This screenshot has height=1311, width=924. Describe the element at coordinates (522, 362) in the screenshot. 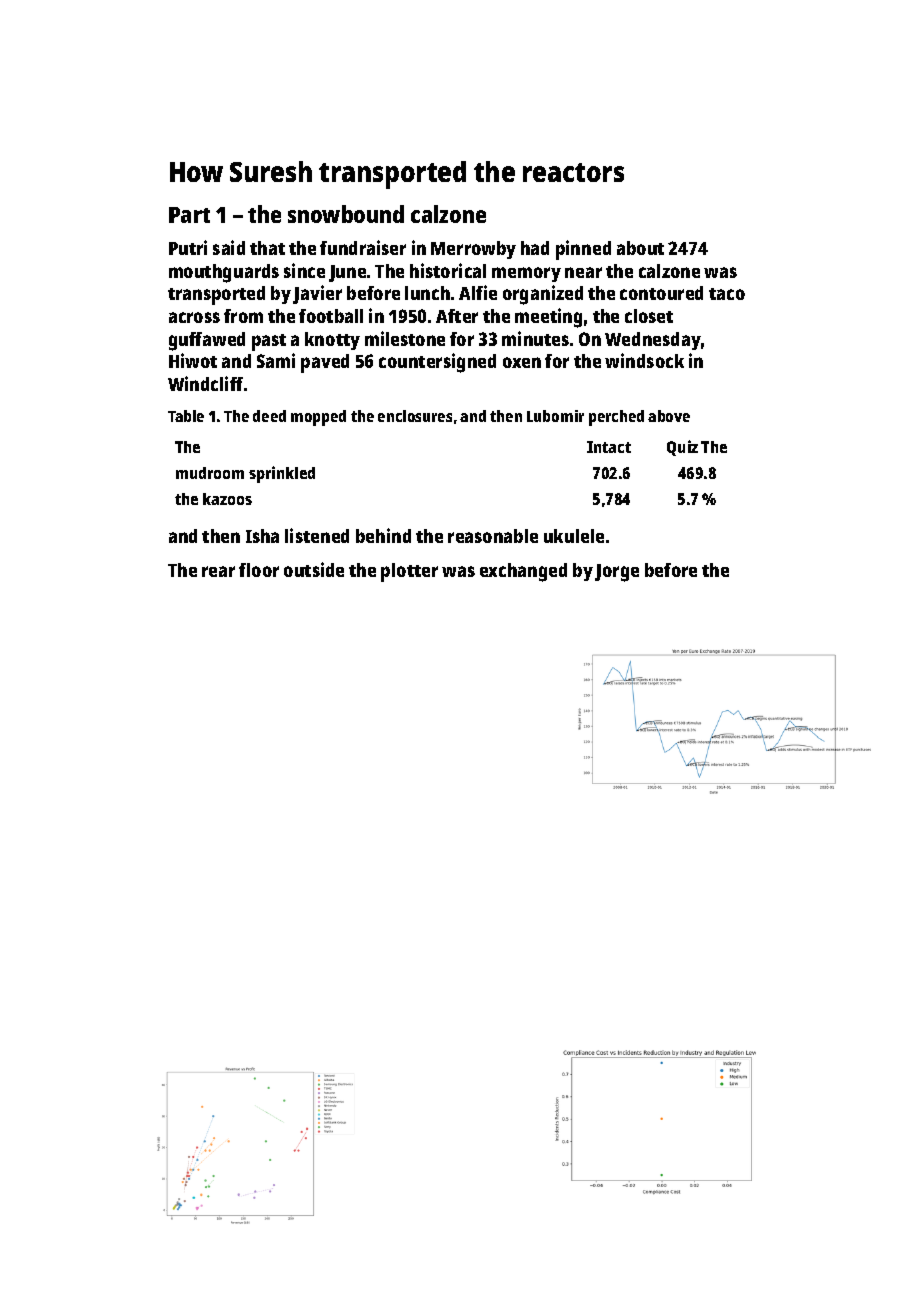

I see `oxen` at that location.
